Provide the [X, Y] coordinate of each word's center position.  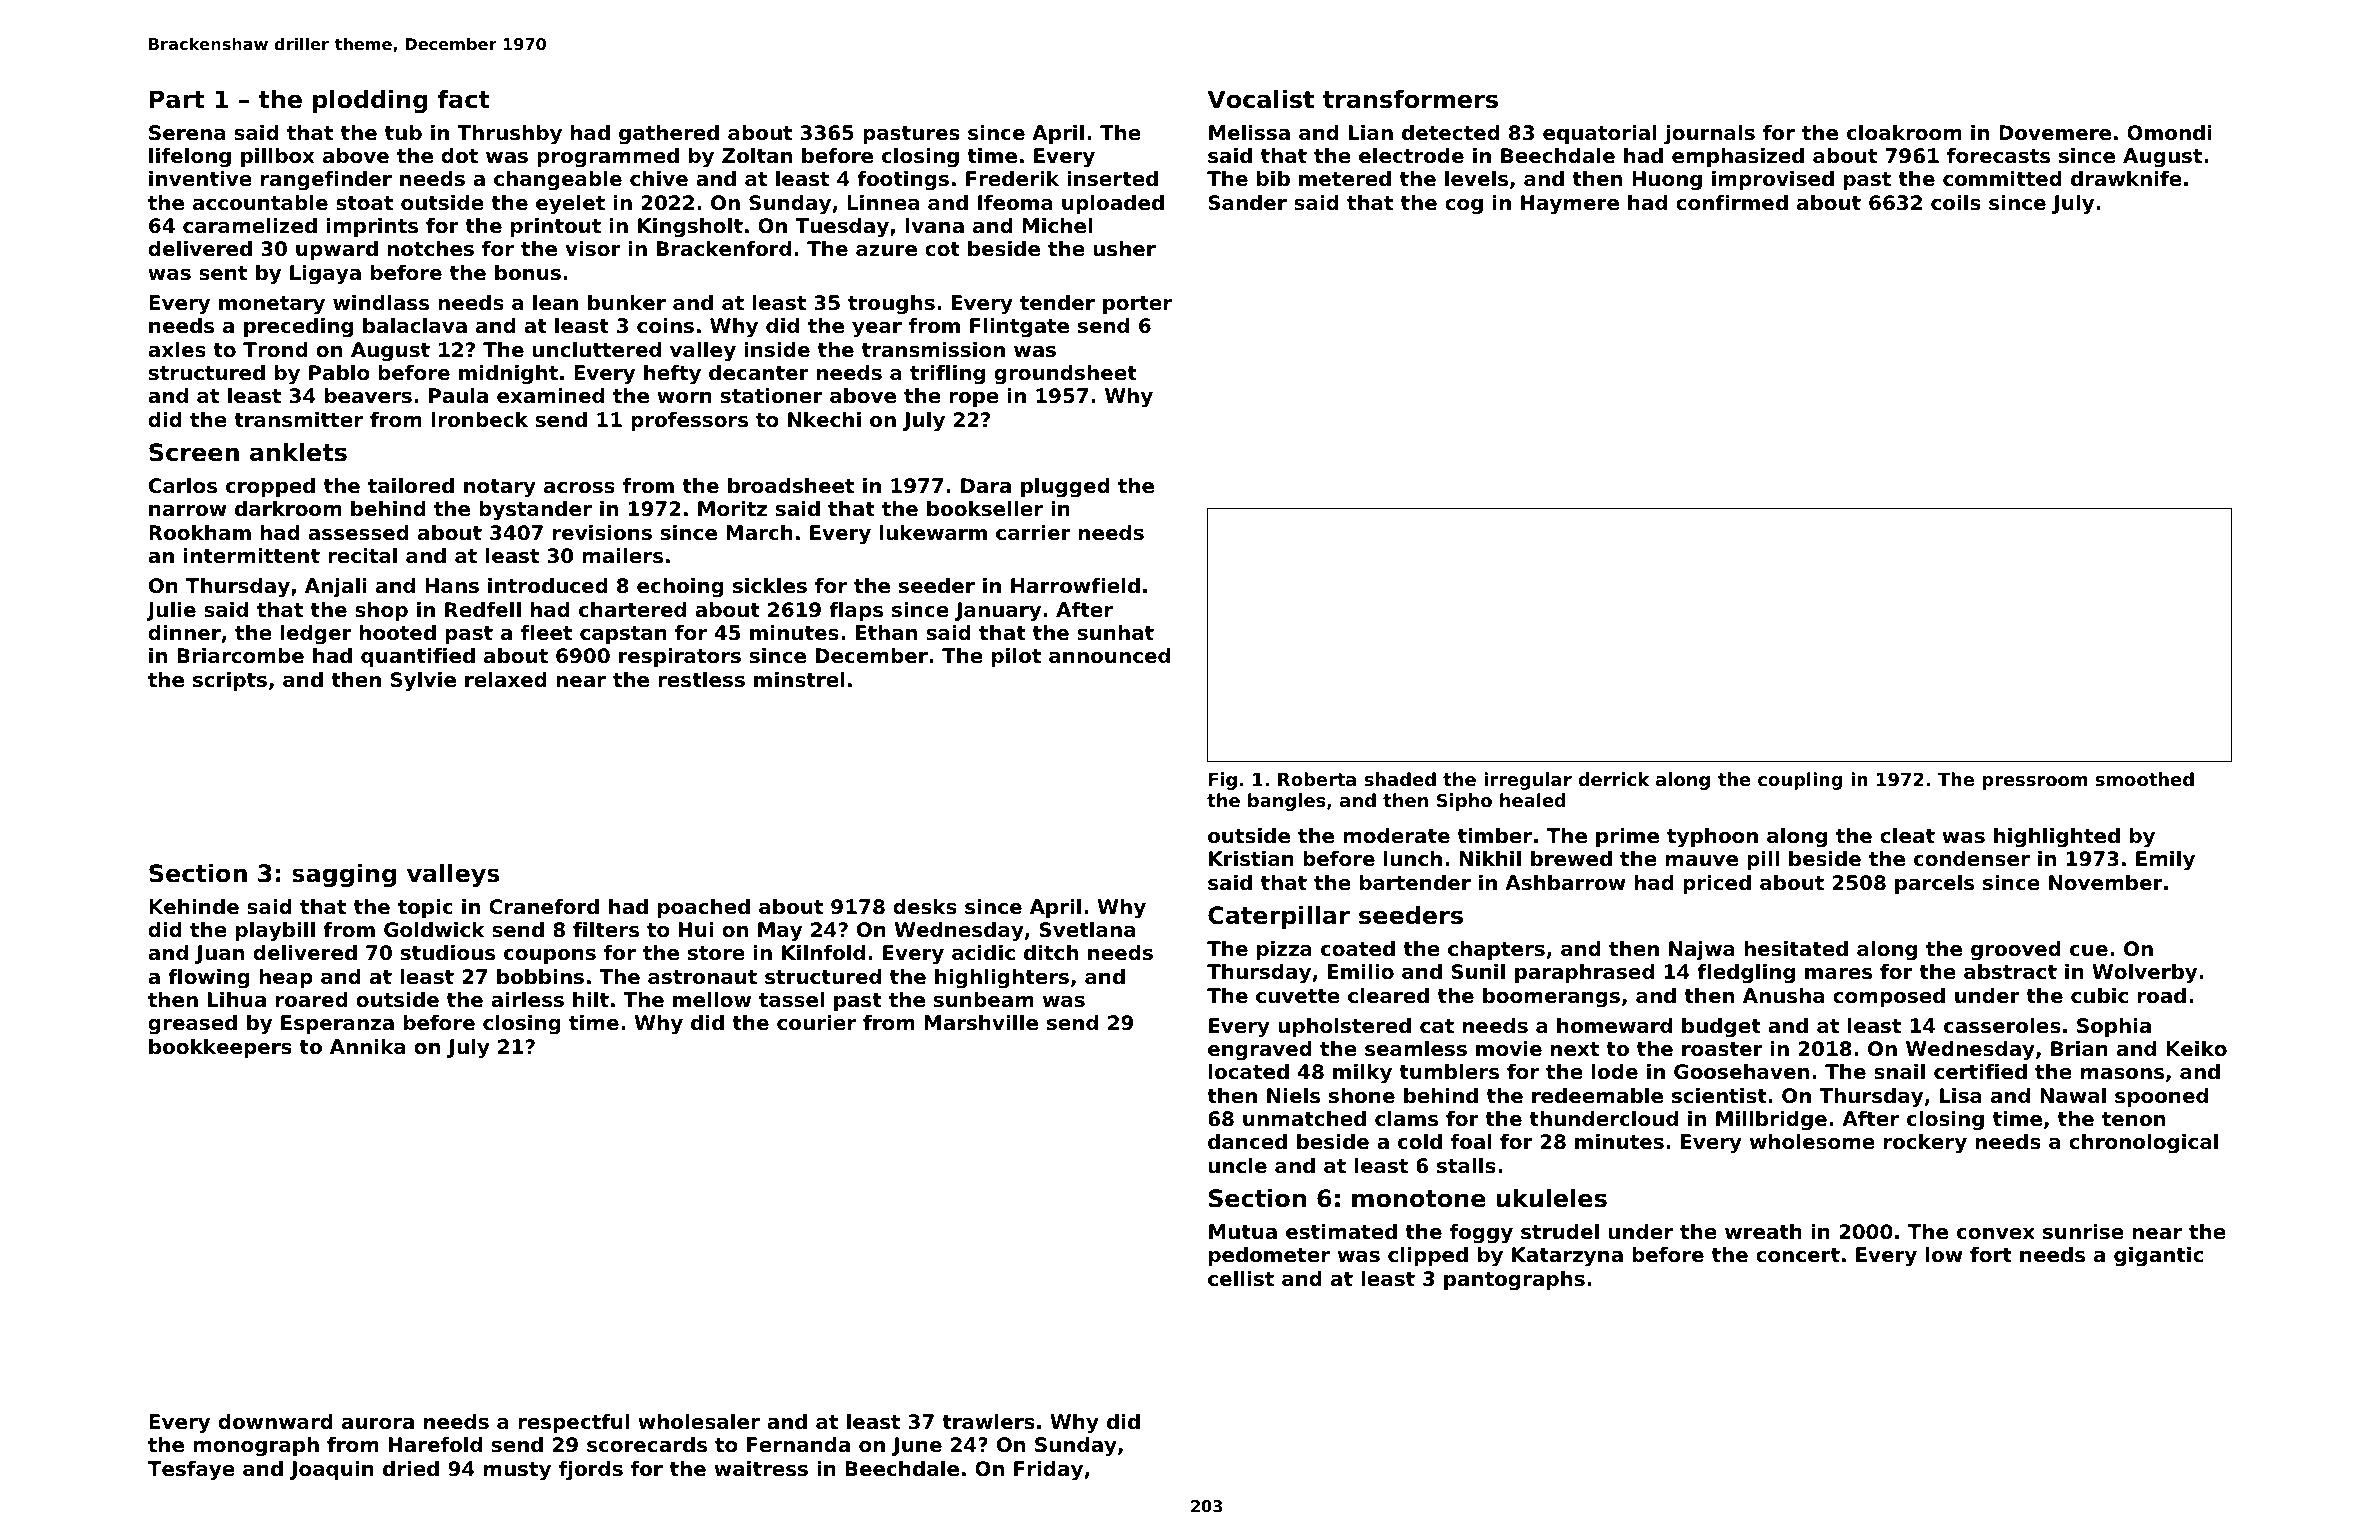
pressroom [2035, 783]
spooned [2161, 1097]
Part [177, 99]
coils [1956, 203]
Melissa [1249, 133]
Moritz [732, 509]
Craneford [544, 907]
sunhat [1116, 633]
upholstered [1344, 1027]
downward [275, 1422]
